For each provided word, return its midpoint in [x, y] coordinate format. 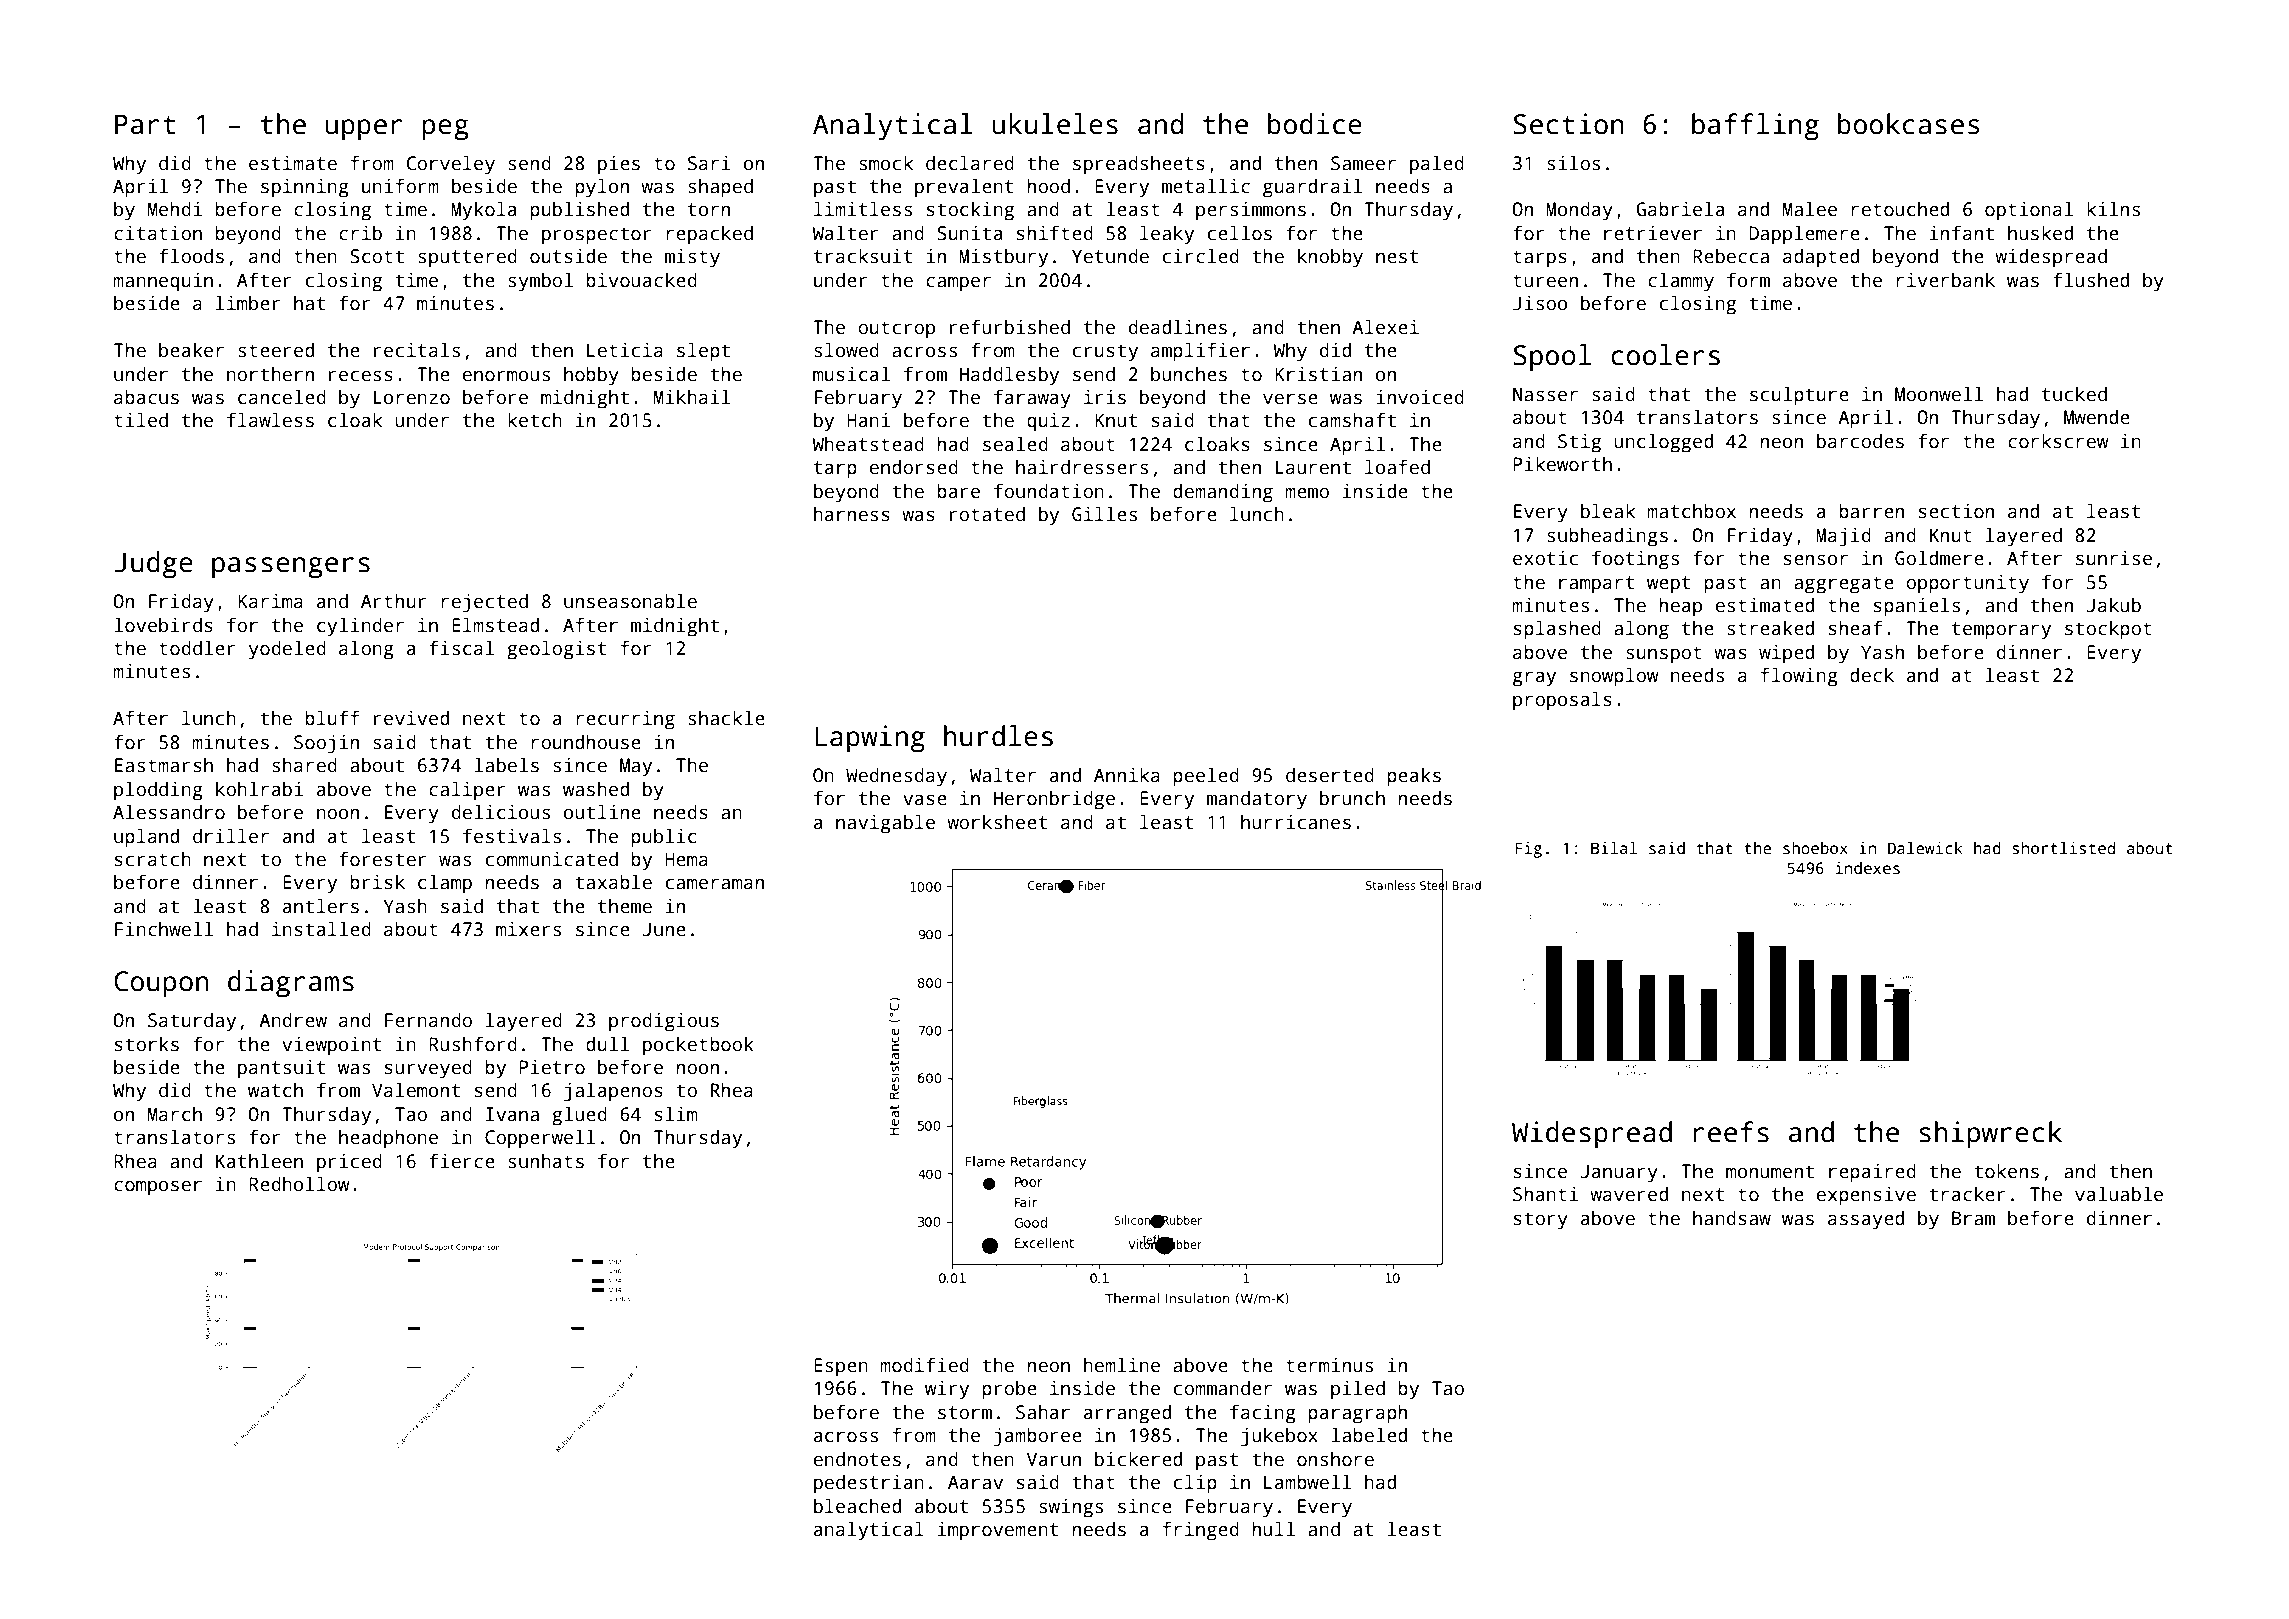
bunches [1189, 374]
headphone [388, 1139]
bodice [1315, 124]
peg [445, 130]
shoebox [1815, 848]
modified [924, 1365]
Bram [1973, 1218]
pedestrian [869, 1484]
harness [852, 514]
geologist [556, 650]
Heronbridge [1054, 800]
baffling [1755, 127]
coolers [1665, 355]
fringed [1201, 1531]
